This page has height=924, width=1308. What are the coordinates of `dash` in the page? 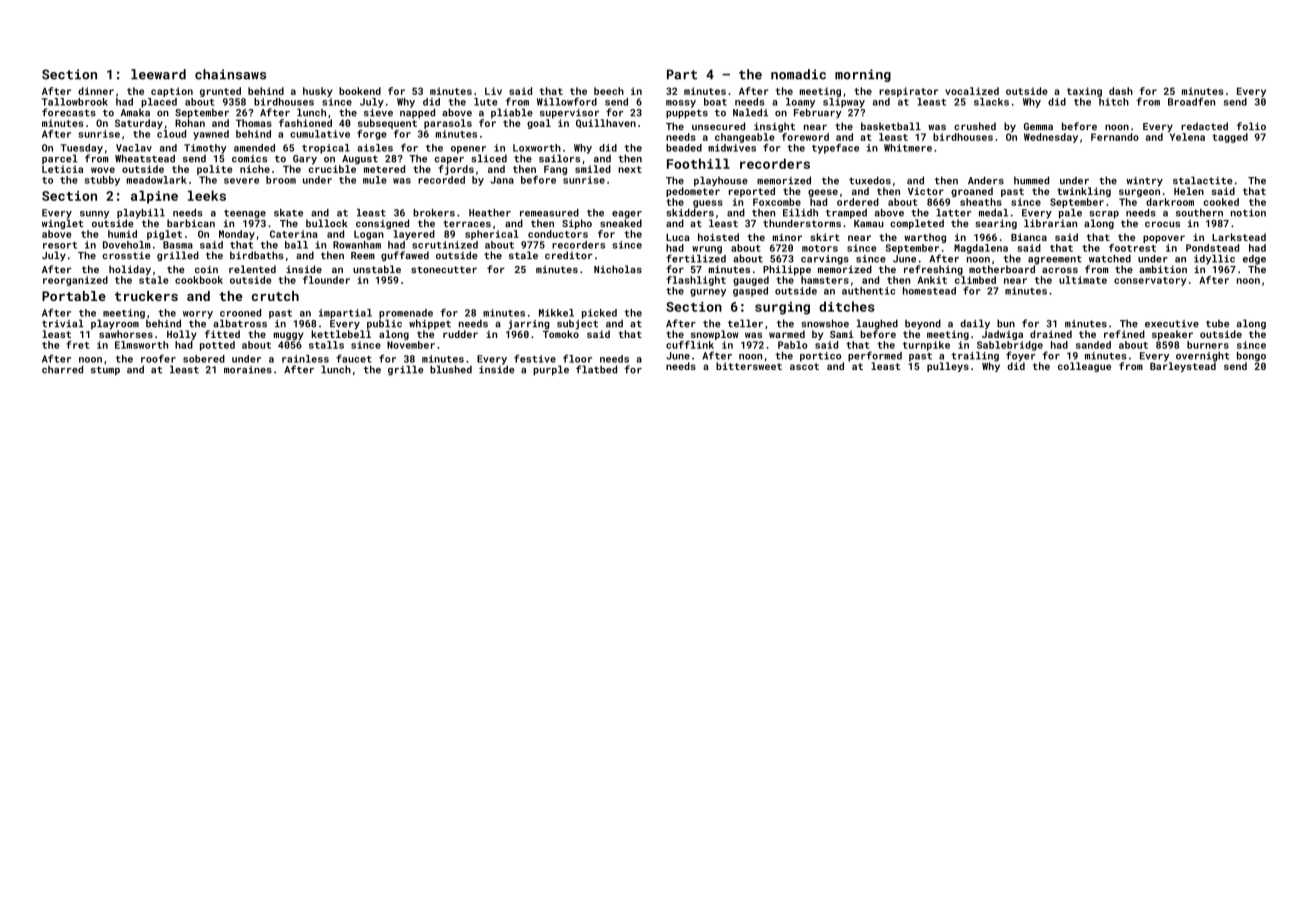 It's located at (1121, 91).
